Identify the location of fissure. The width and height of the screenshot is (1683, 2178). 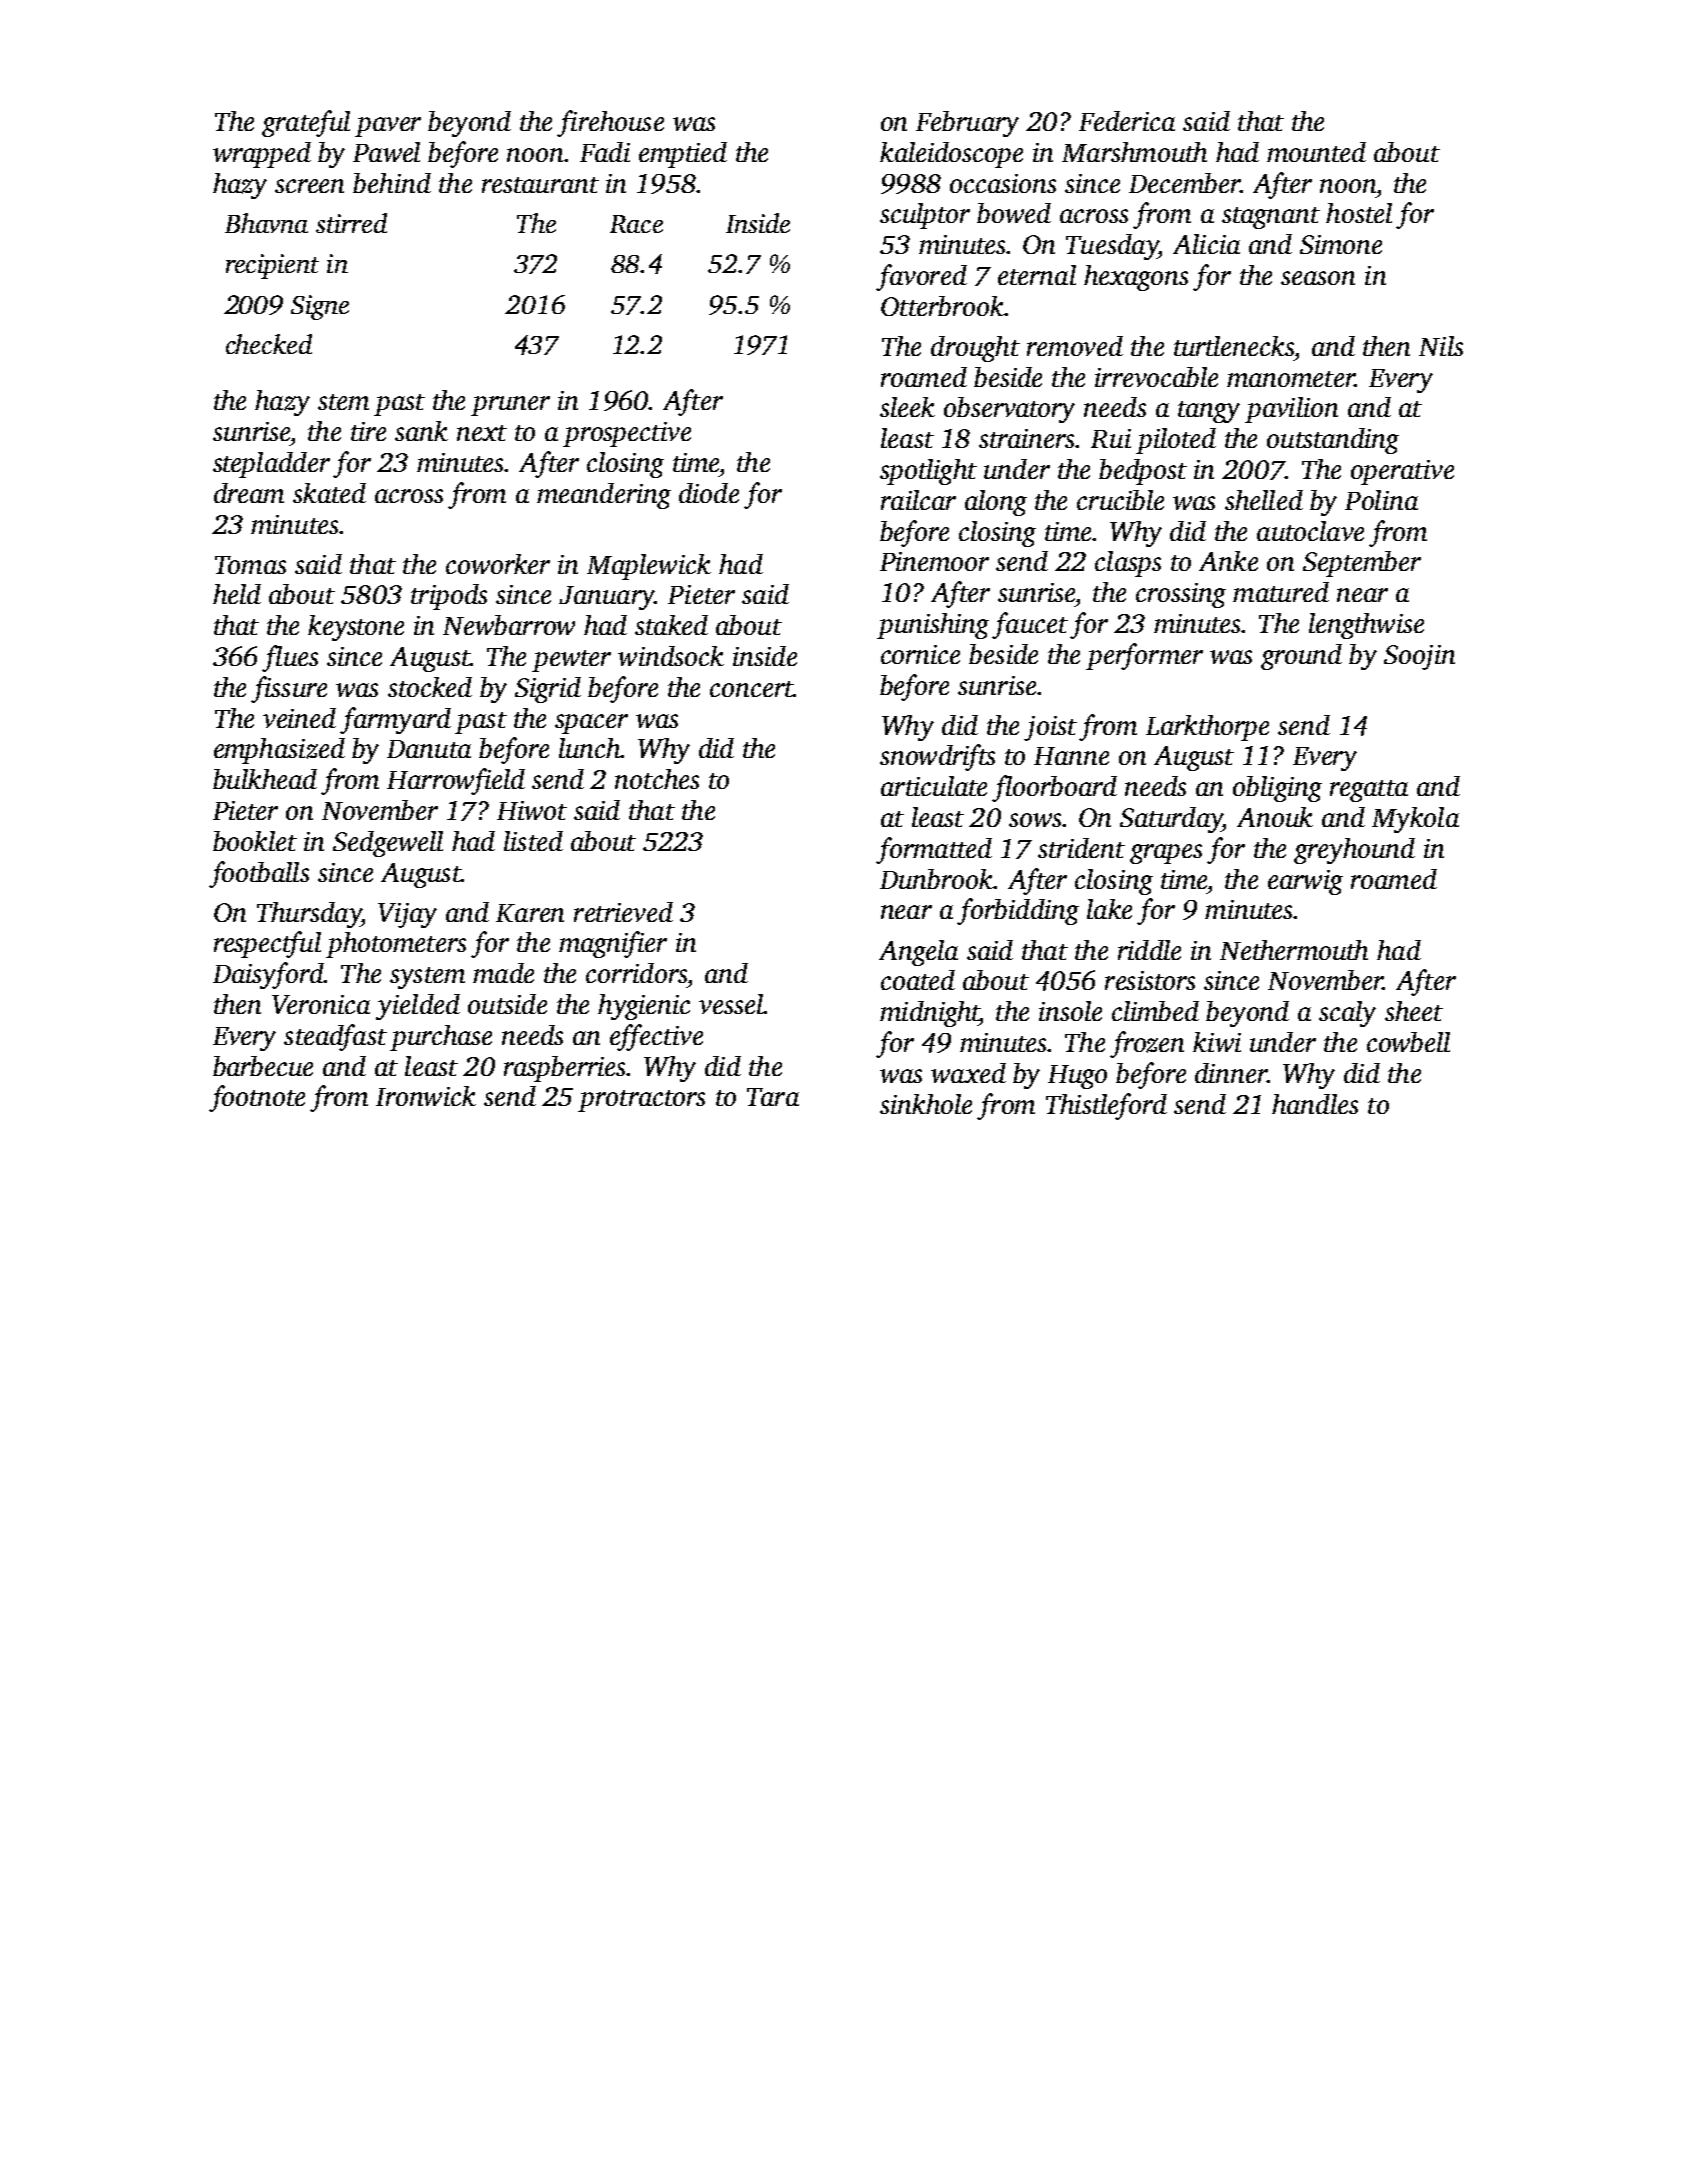
(289, 689).
